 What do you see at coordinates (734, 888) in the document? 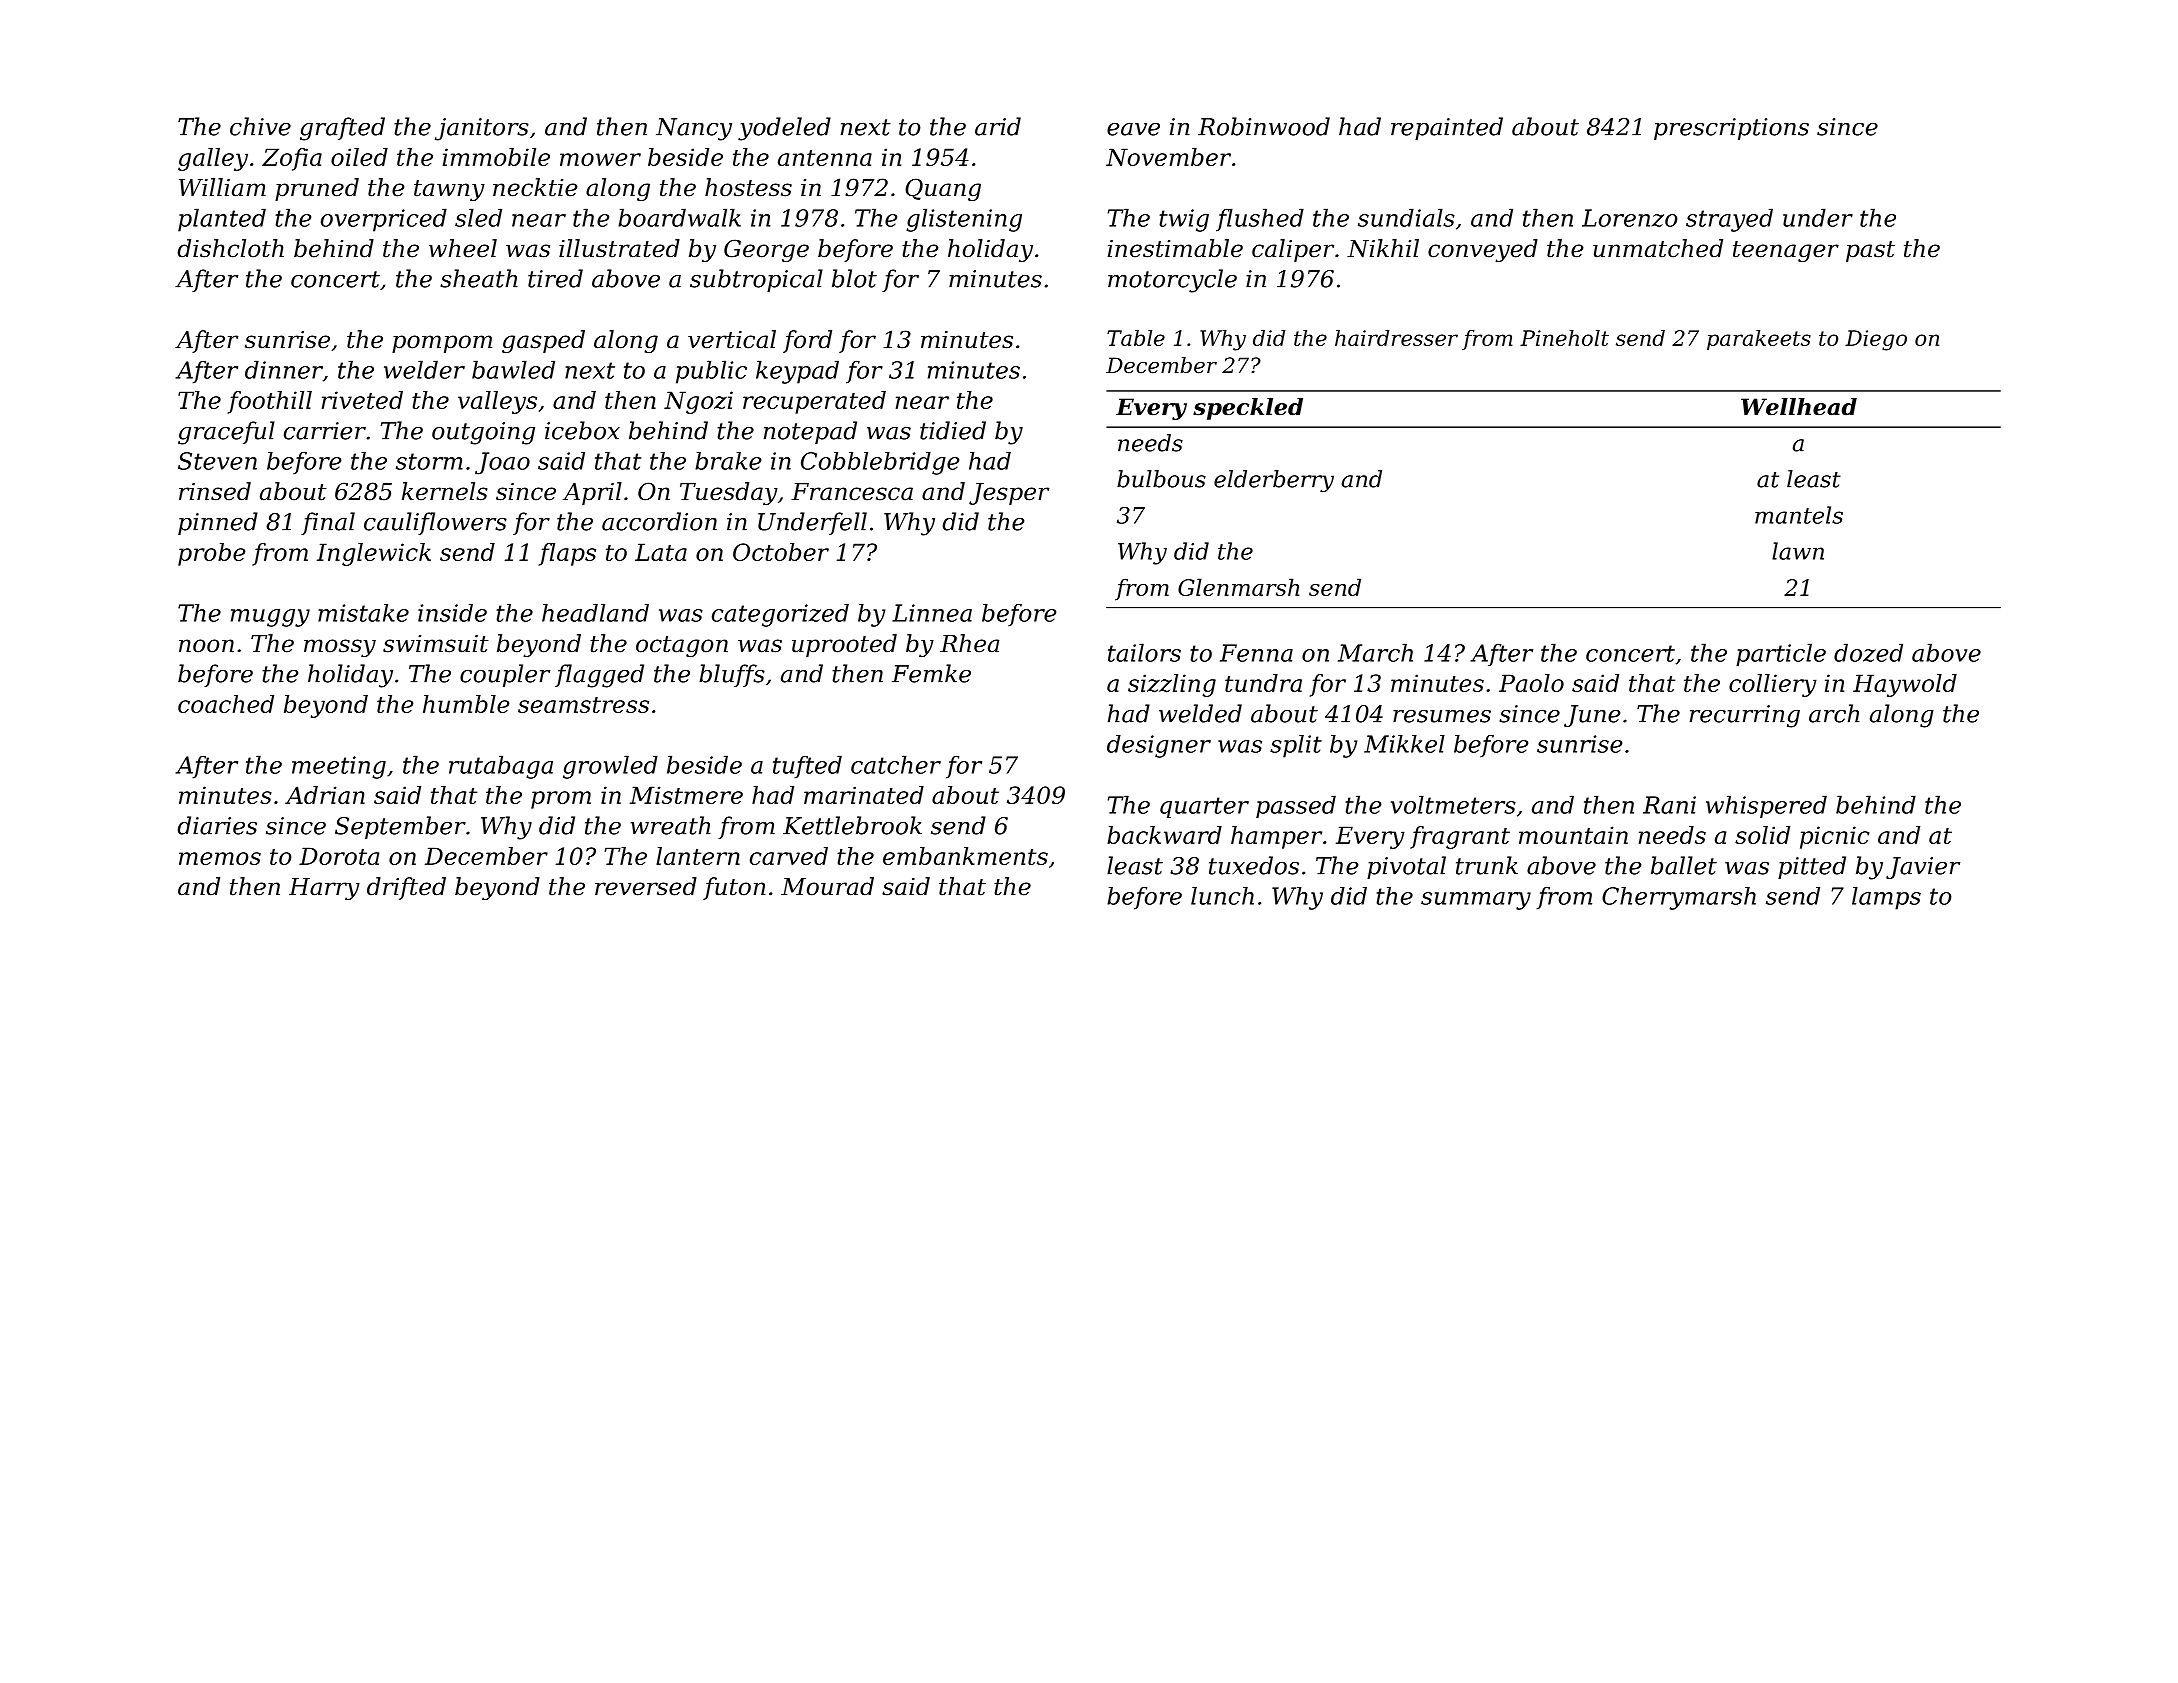
I see `futon` at bounding box center [734, 888].
